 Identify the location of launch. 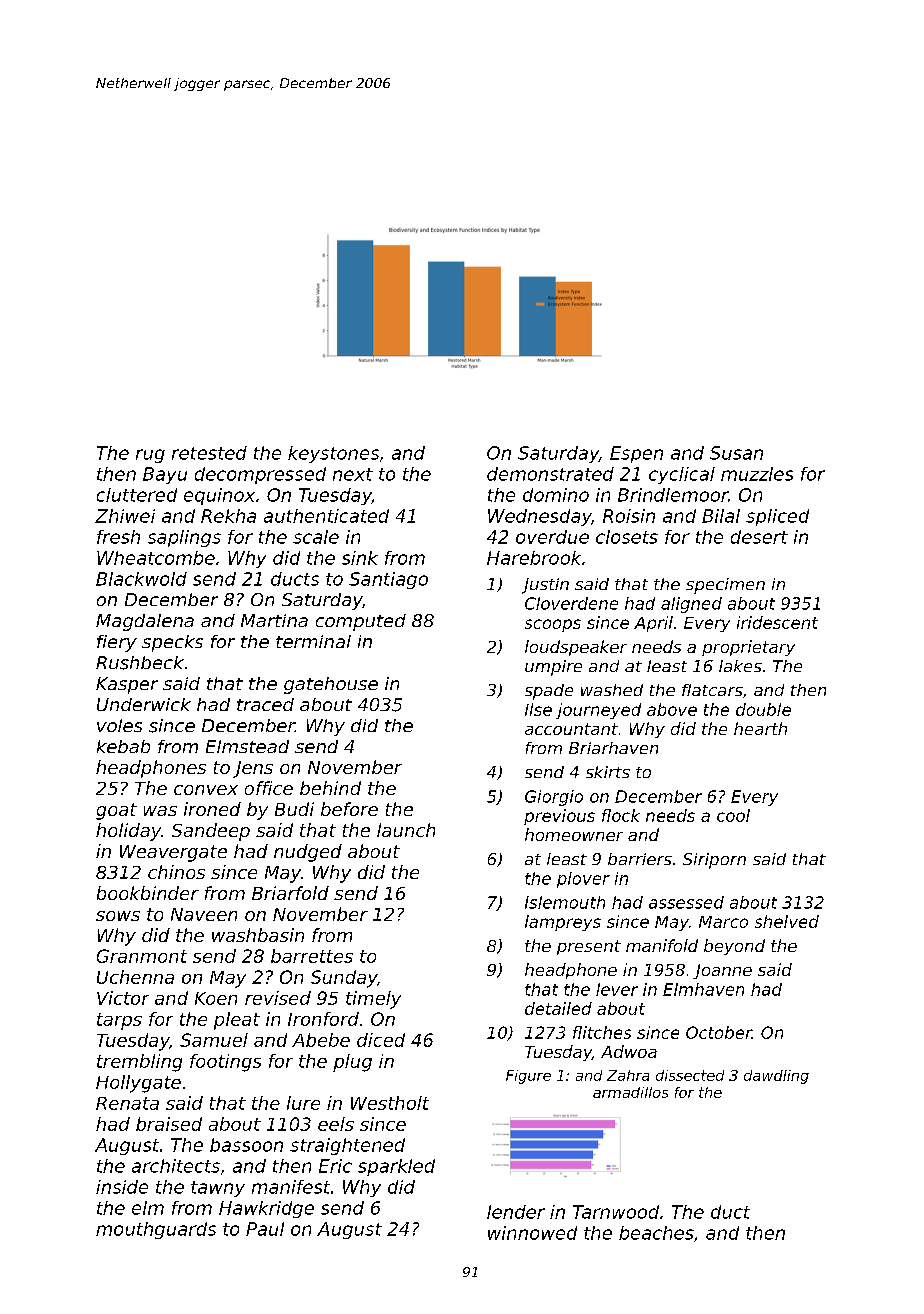
(406, 830).
